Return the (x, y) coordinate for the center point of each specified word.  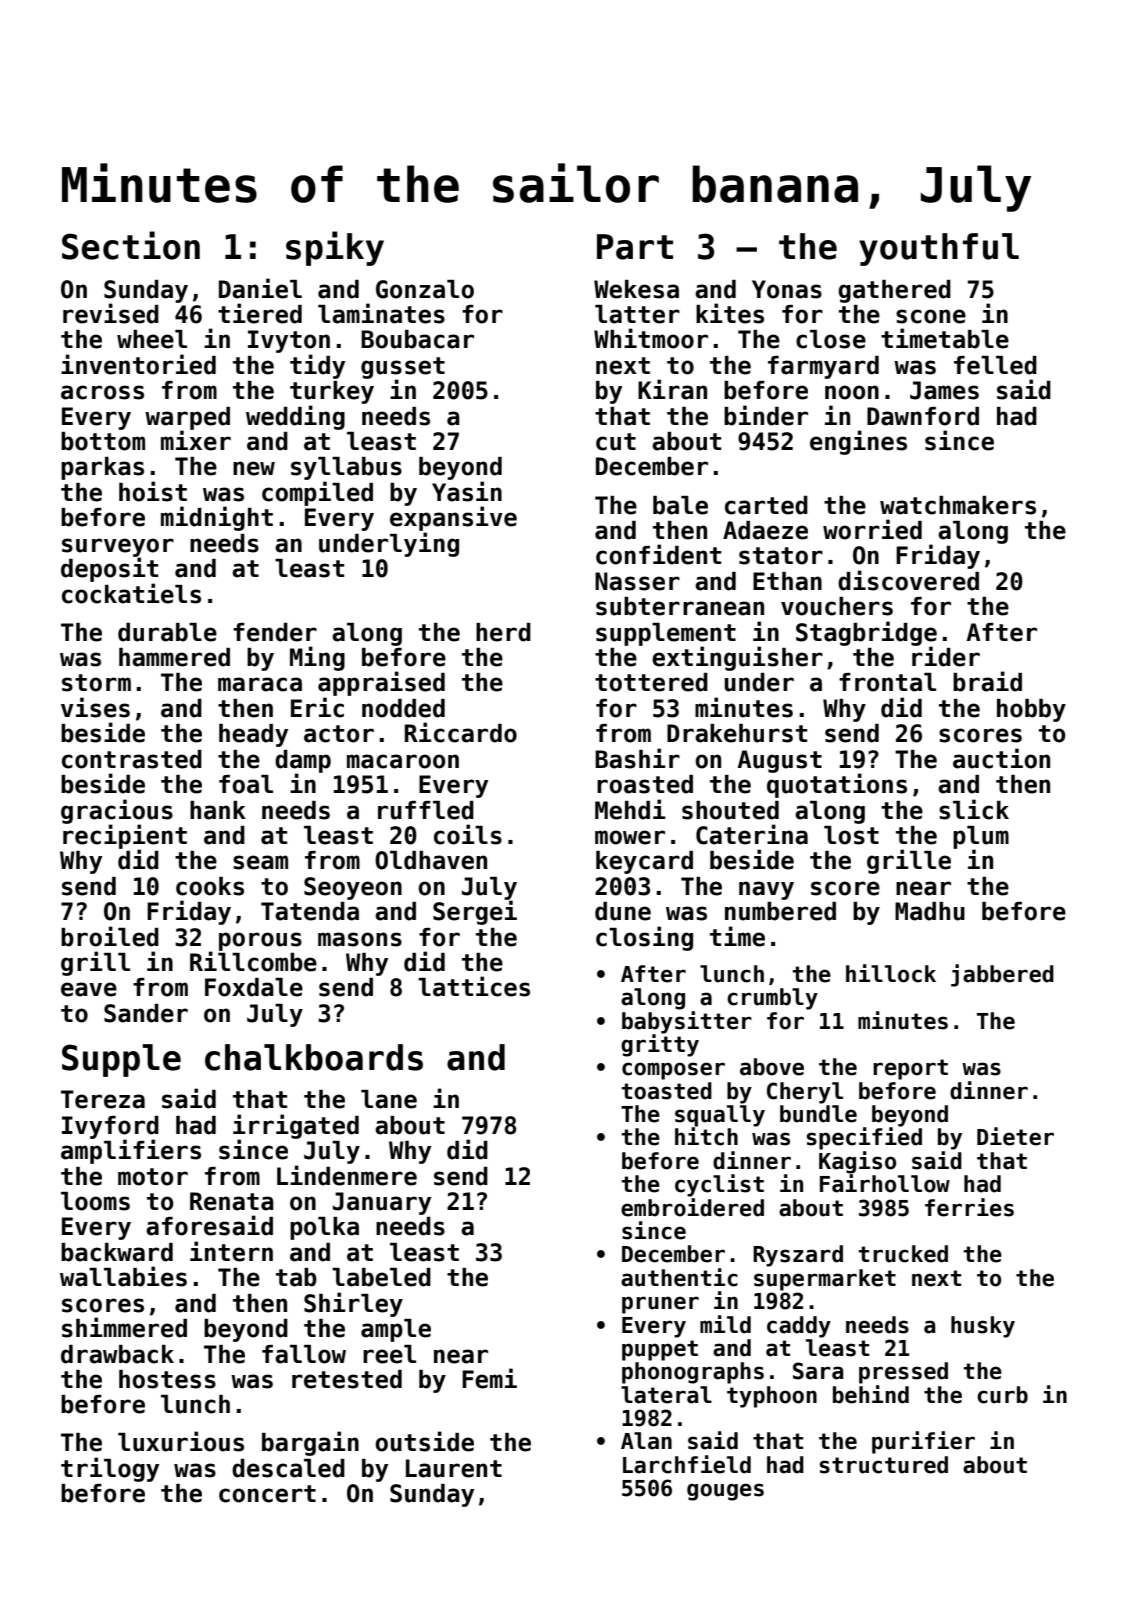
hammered (174, 657)
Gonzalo (425, 289)
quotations (837, 785)
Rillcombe (253, 961)
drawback (117, 1354)
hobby (1031, 710)
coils (468, 834)
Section (131, 245)
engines (858, 442)
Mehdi (630, 809)
